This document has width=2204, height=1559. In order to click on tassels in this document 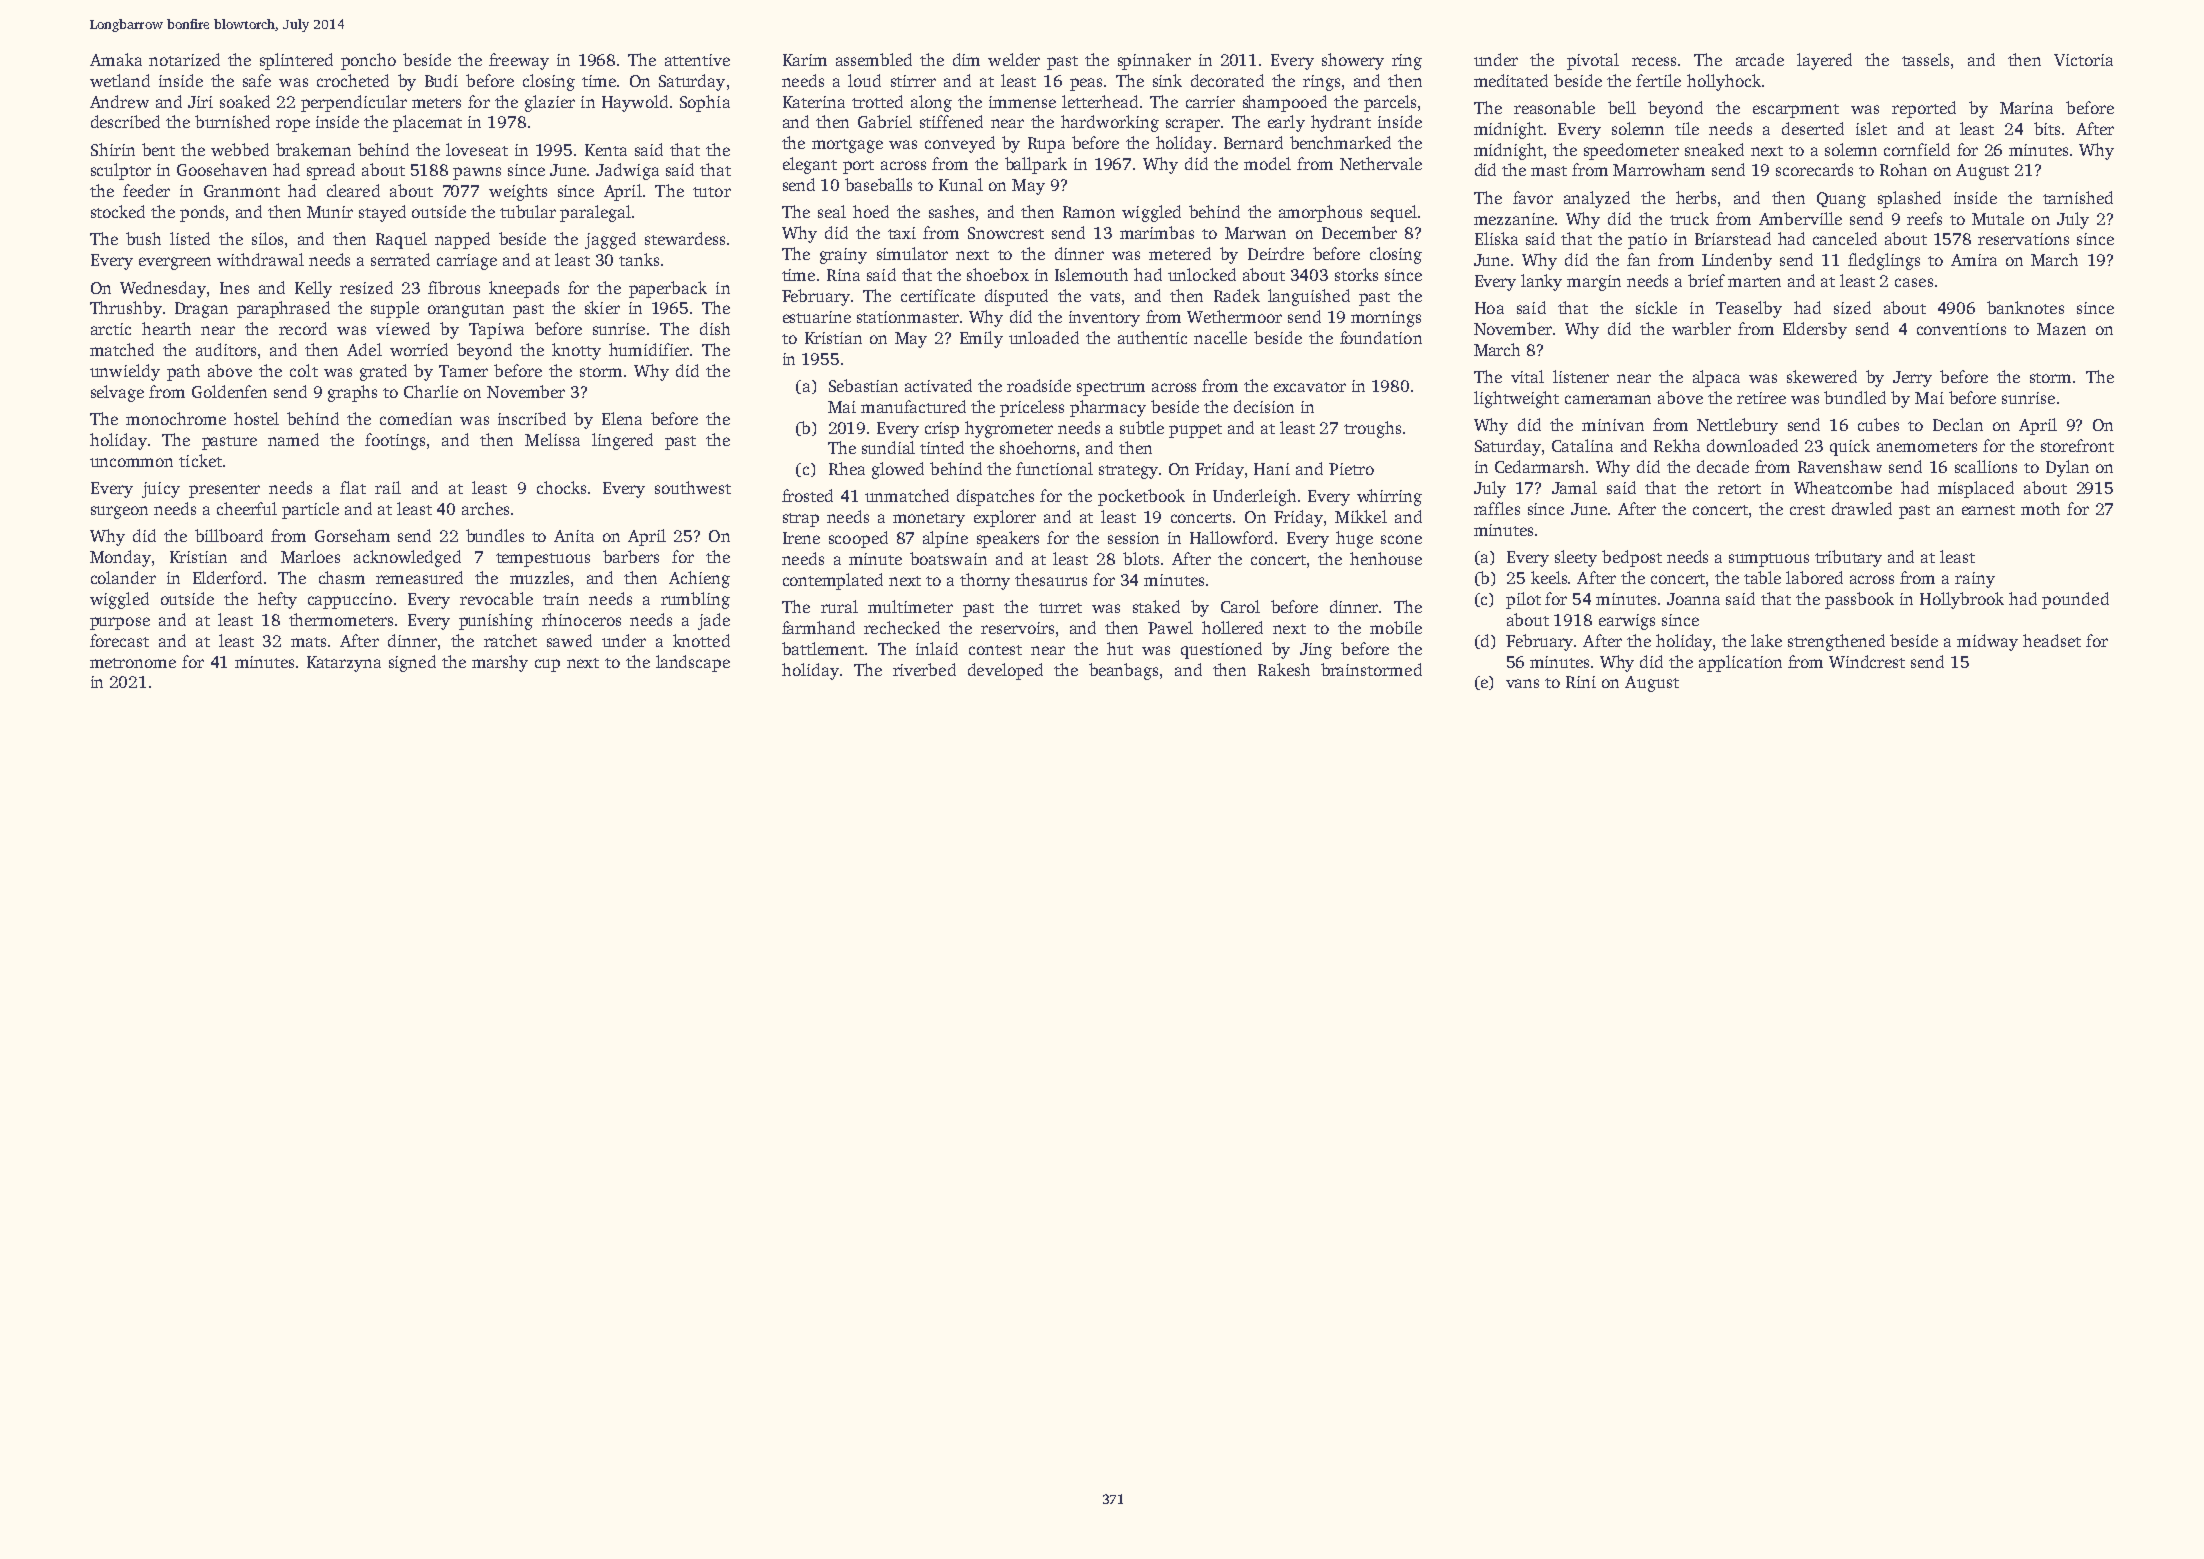, I will do `click(1925, 59)`.
